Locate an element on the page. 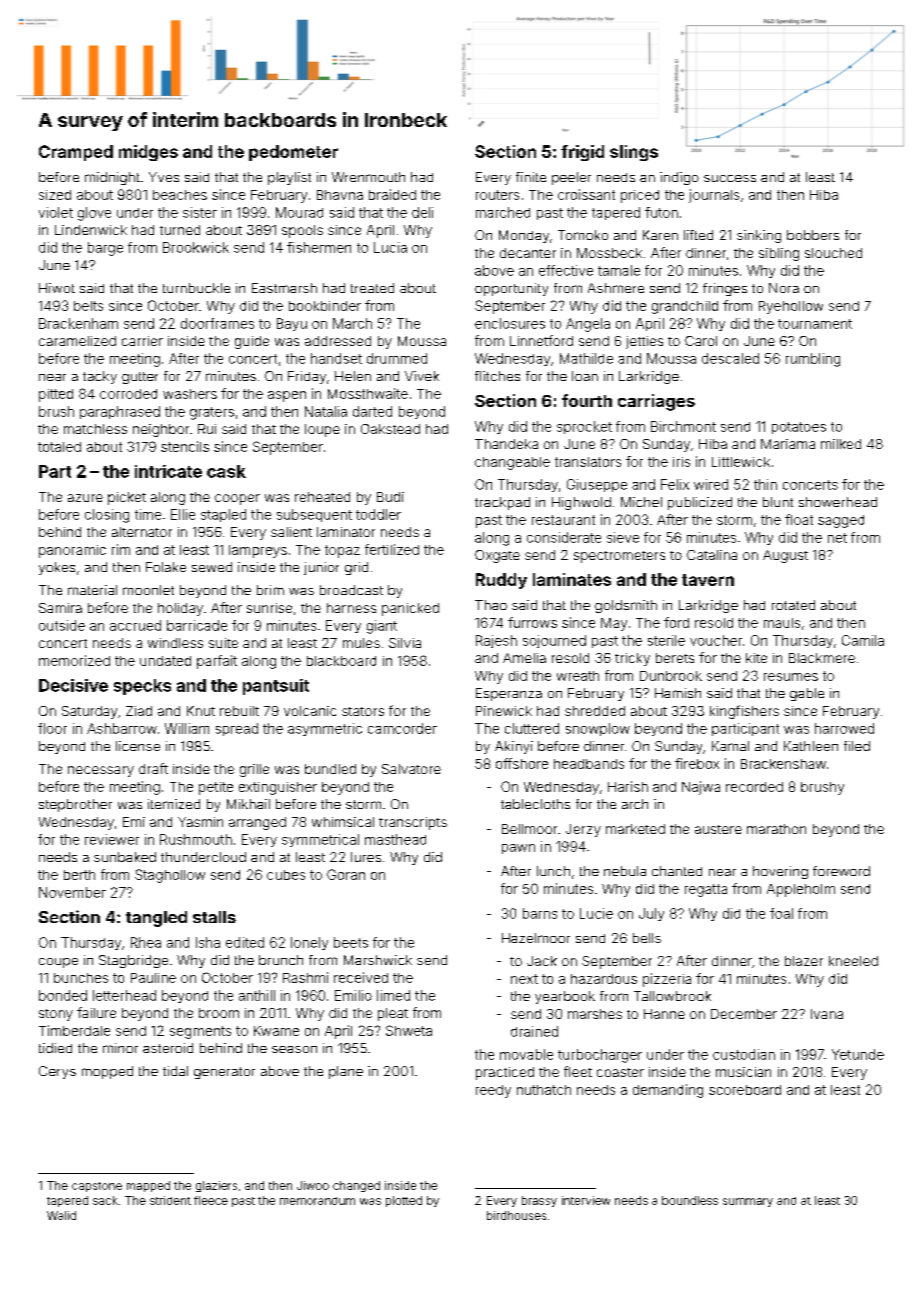 This image has width=924, height=1308. stators is located at coordinates (363, 711).
